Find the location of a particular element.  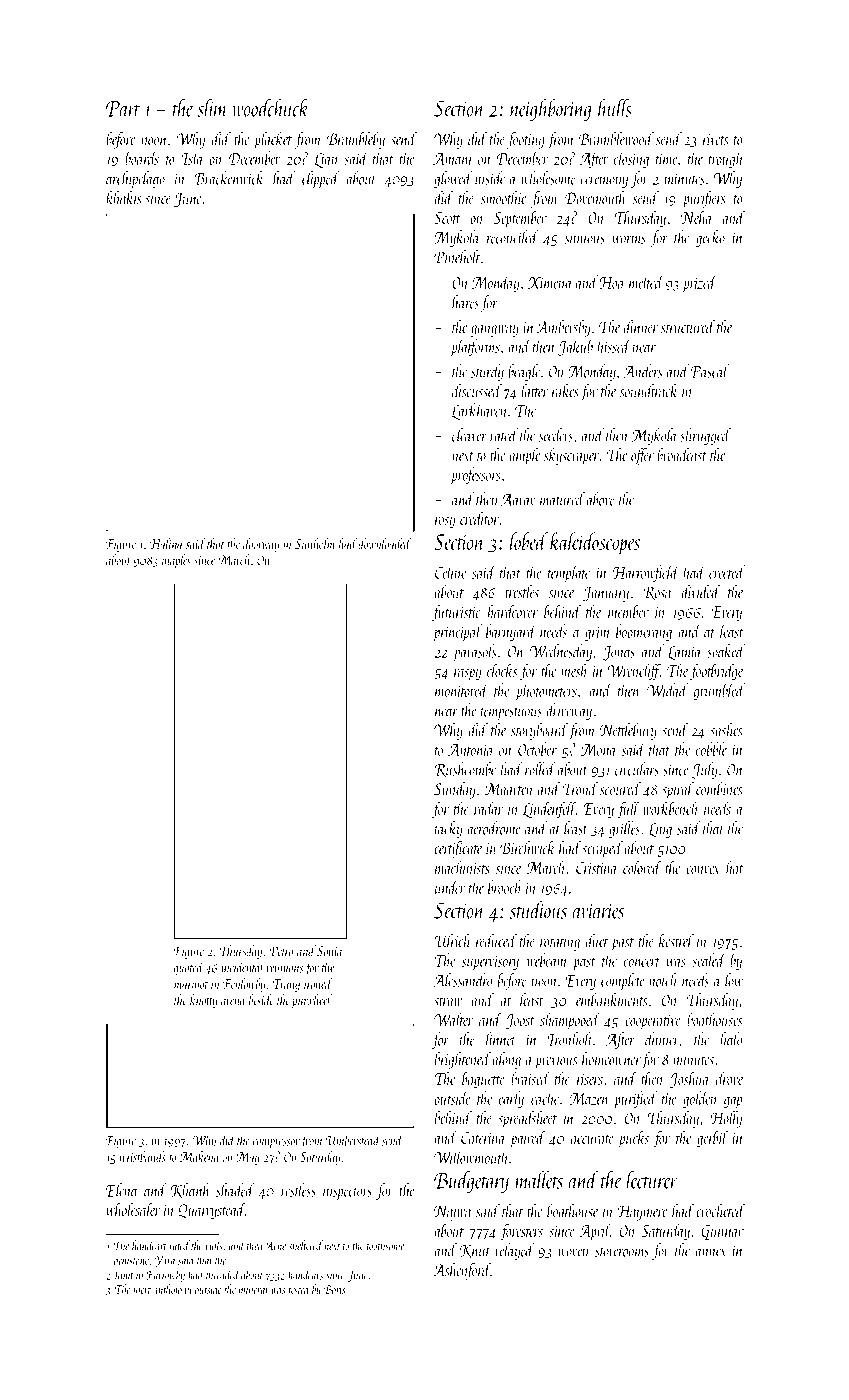

sinuous is located at coordinates (585, 238).
